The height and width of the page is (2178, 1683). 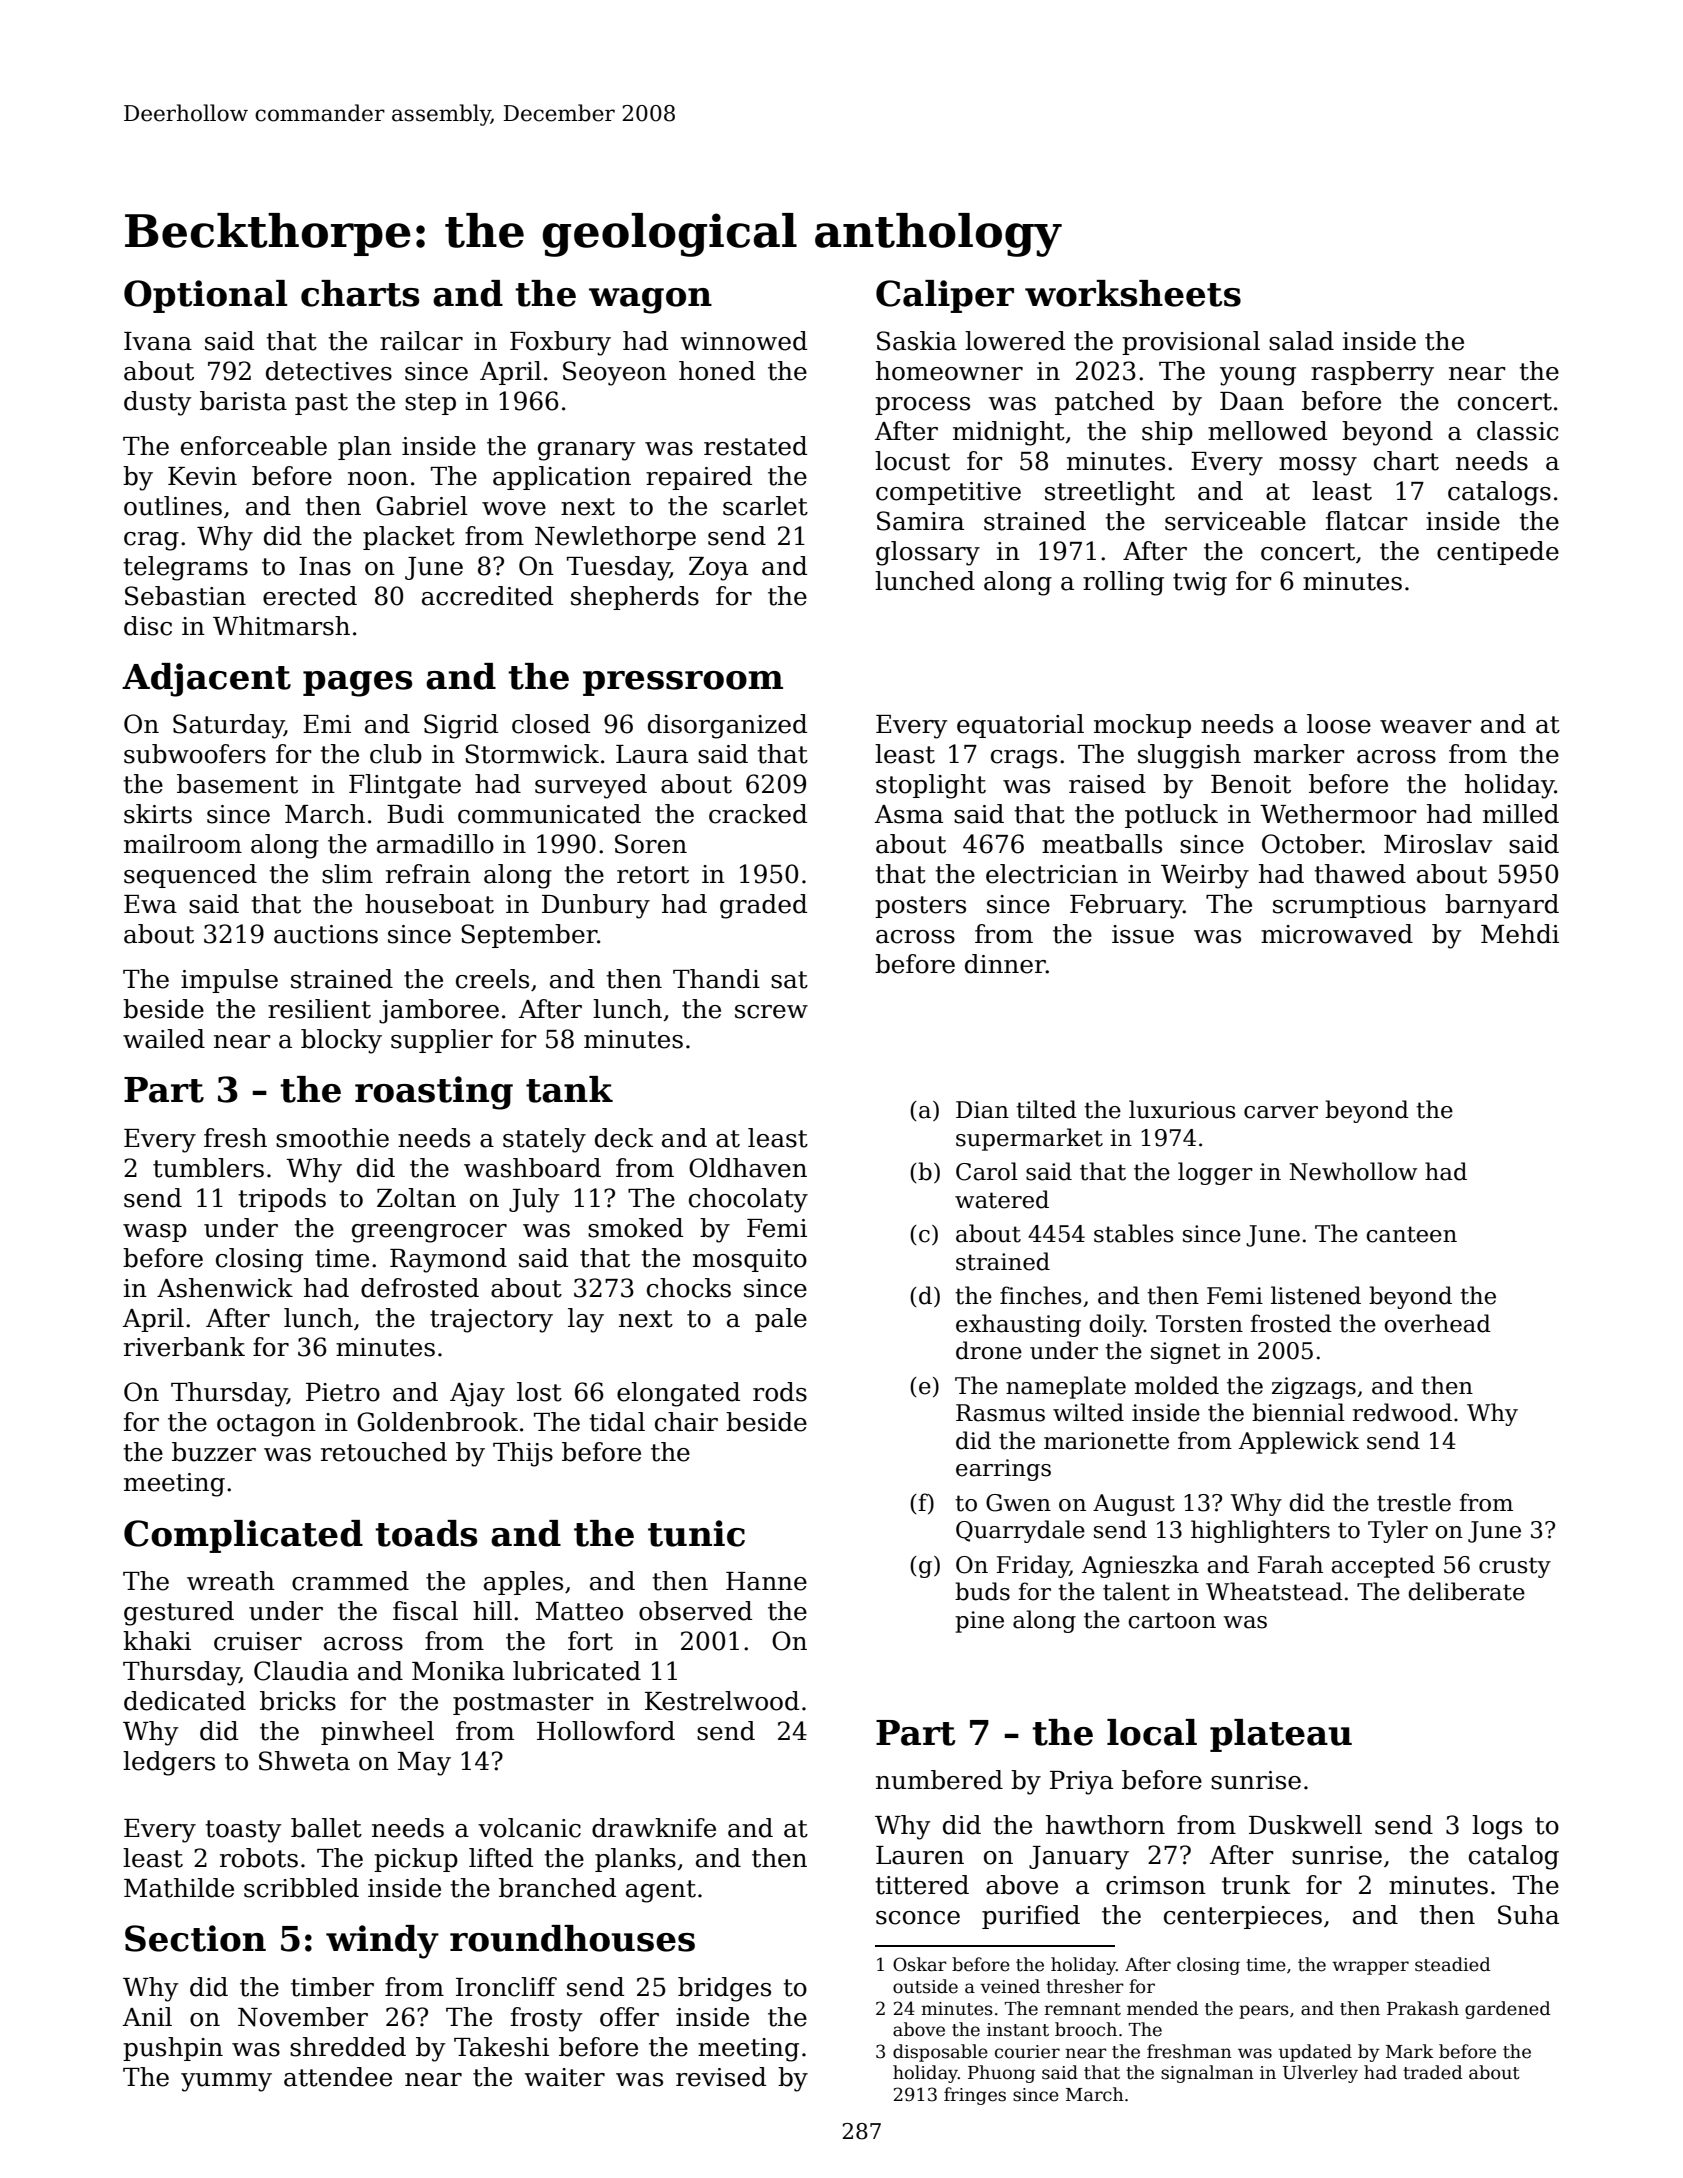 What do you see at coordinates (343, 1392) in the page?
I see `Pietro` at bounding box center [343, 1392].
